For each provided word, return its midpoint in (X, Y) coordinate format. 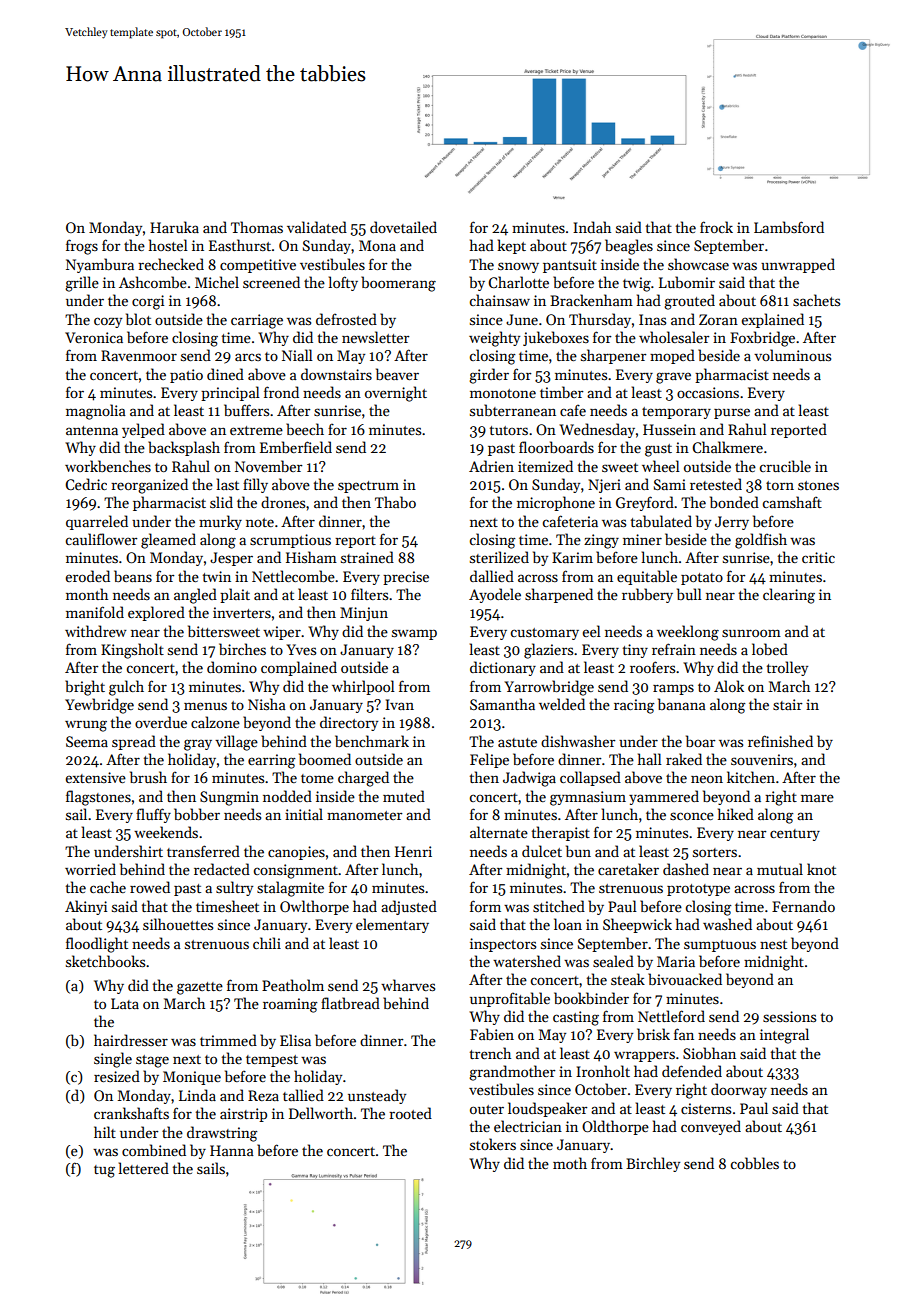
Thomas (257, 227)
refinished (780, 741)
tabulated (661, 521)
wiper (282, 633)
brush (148, 777)
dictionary (503, 668)
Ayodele (495, 595)
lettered (144, 1168)
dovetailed (403, 227)
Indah (592, 227)
